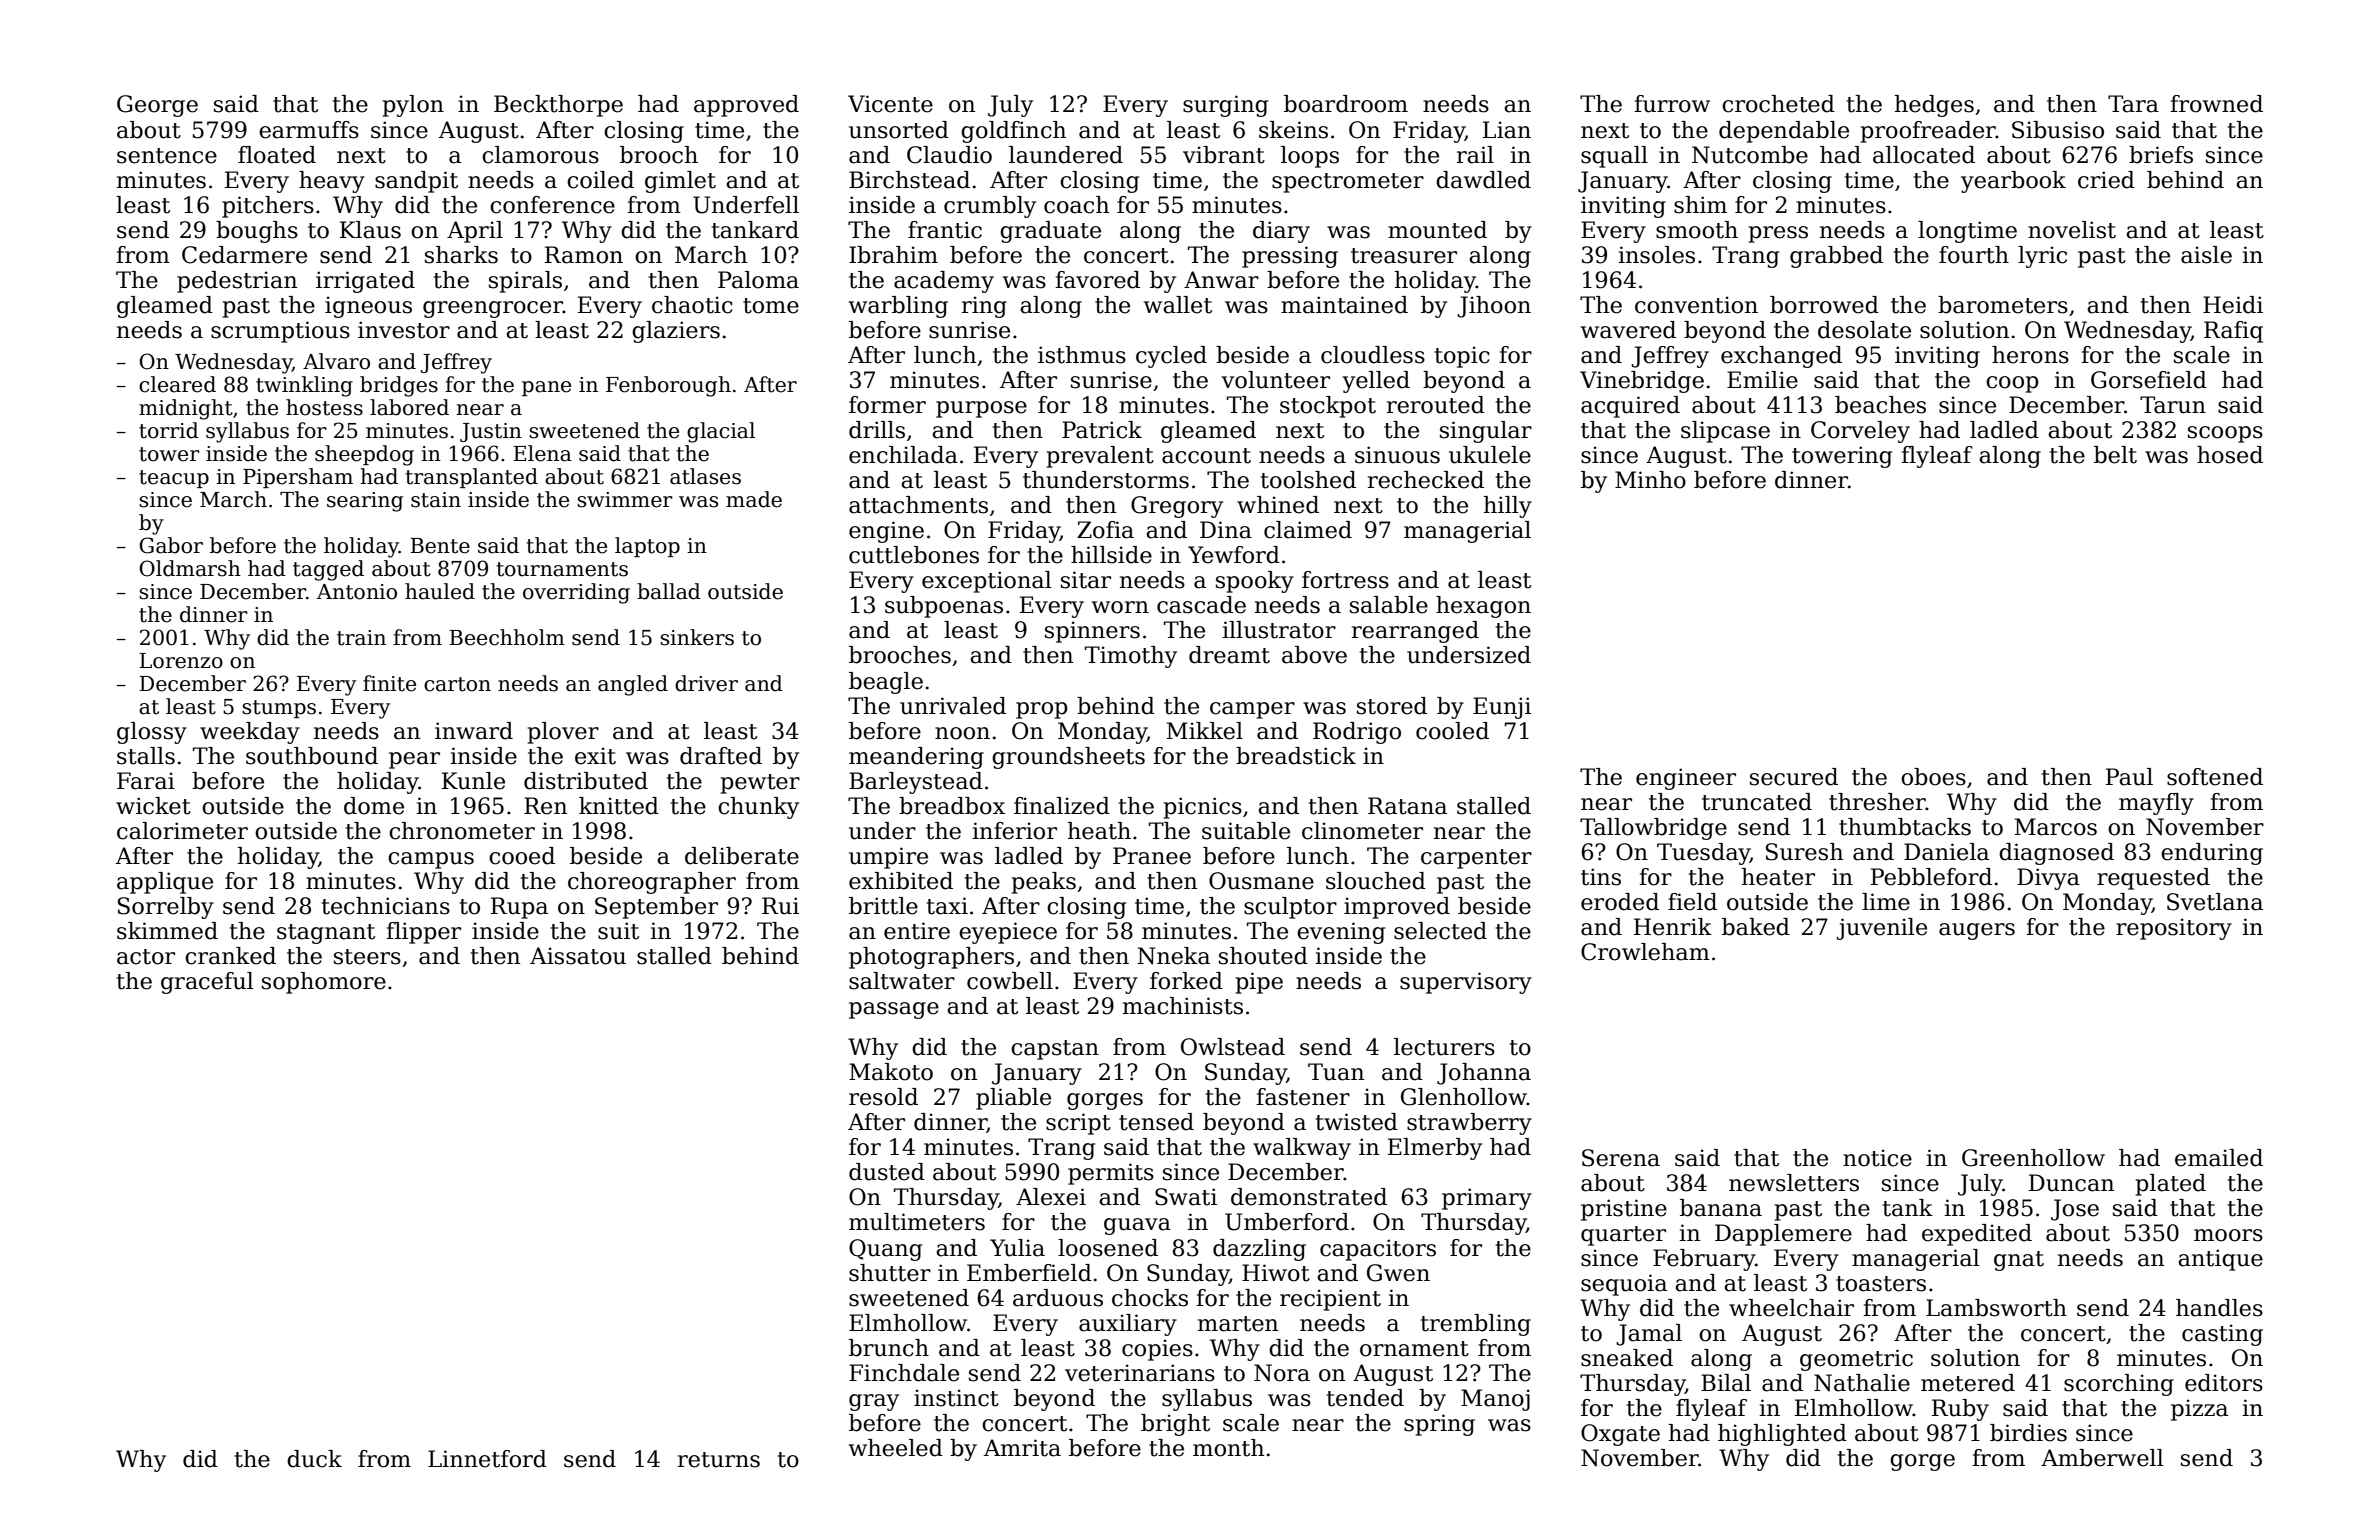 The width and height of the page is (2380, 1540). I want to click on Lambsworth, so click(1996, 1308).
